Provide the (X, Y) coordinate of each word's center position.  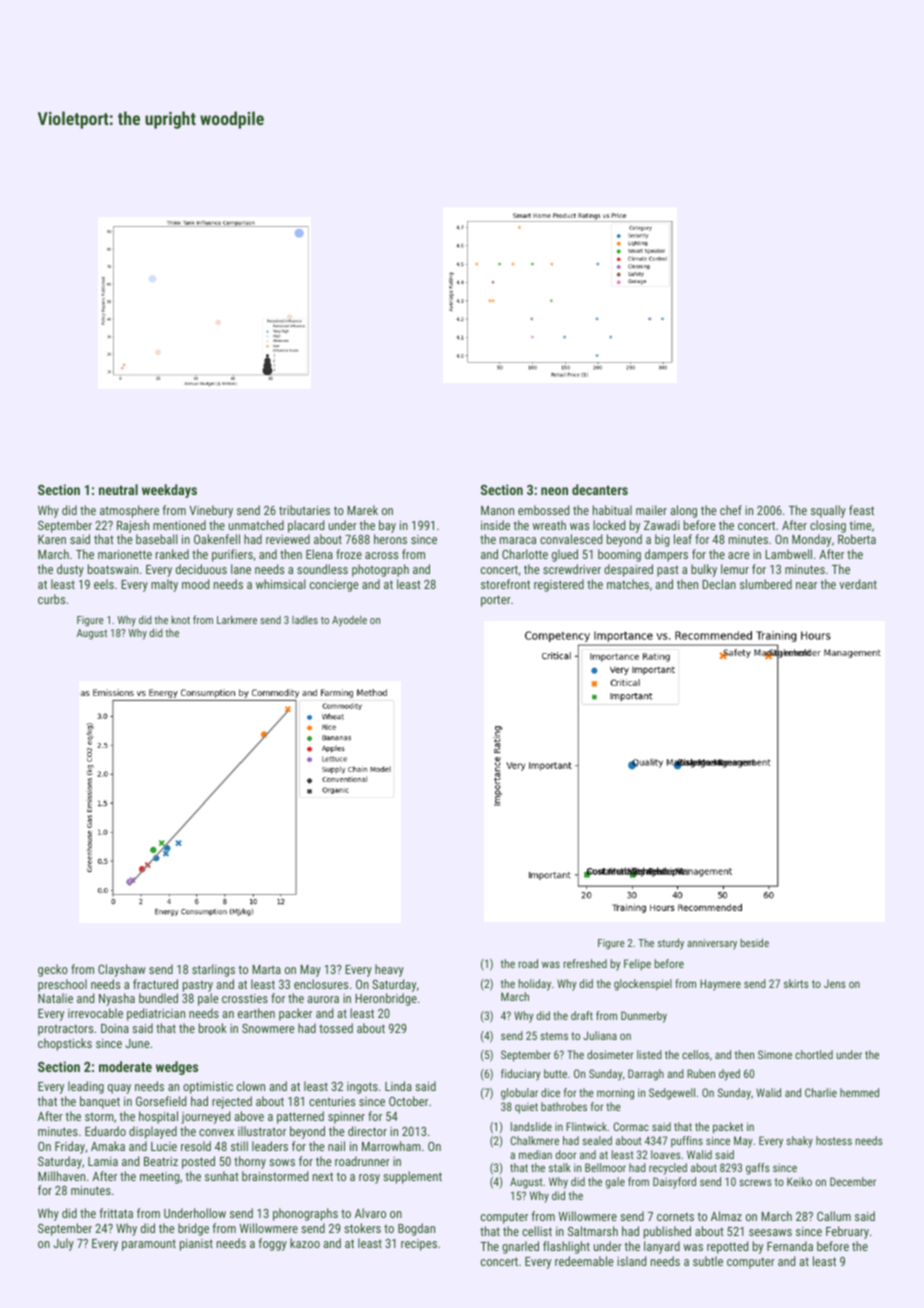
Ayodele (349, 621)
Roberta (857, 539)
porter (496, 601)
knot (180, 619)
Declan (719, 584)
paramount (149, 1245)
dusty (70, 570)
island (631, 1261)
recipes (419, 1245)
